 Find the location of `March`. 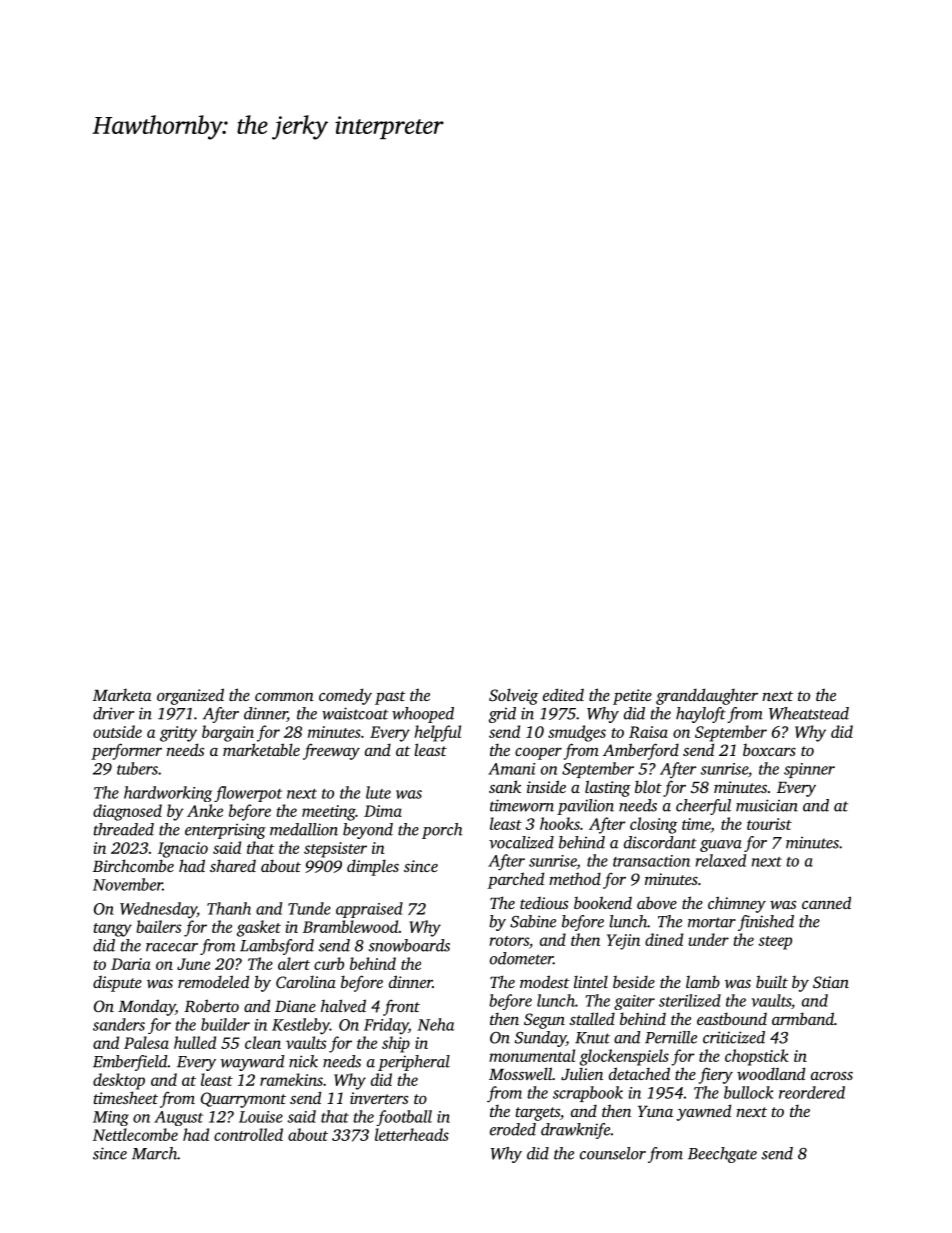

March is located at coordinates (154, 1153).
